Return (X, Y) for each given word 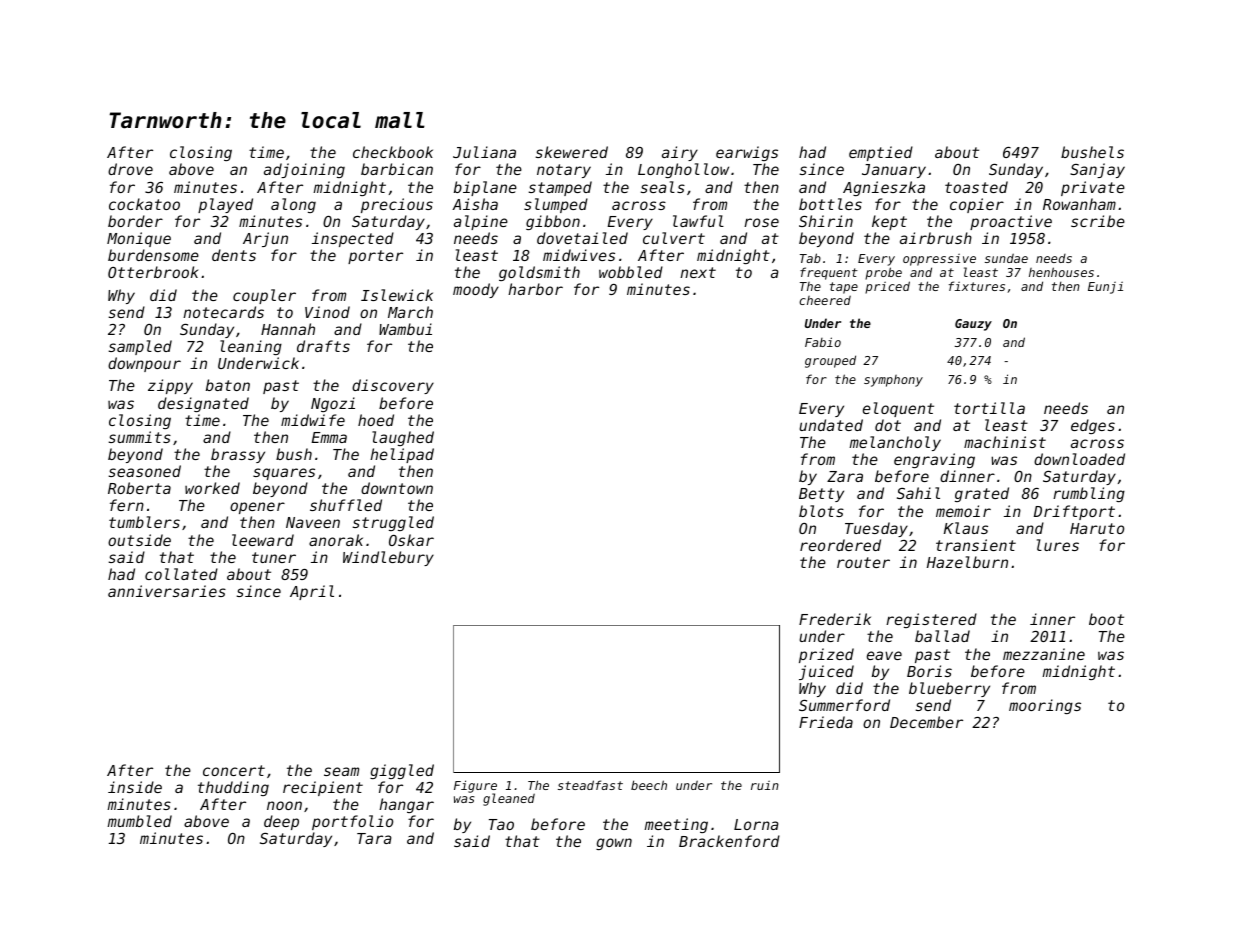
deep (281, 822)
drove (130, 169)
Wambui (405, 329)
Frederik (835, 619)
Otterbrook (153, 272)
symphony (893, 381)
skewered (571, 152)
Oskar (411, 540)
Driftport (1074, 512)
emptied (881, 153)
